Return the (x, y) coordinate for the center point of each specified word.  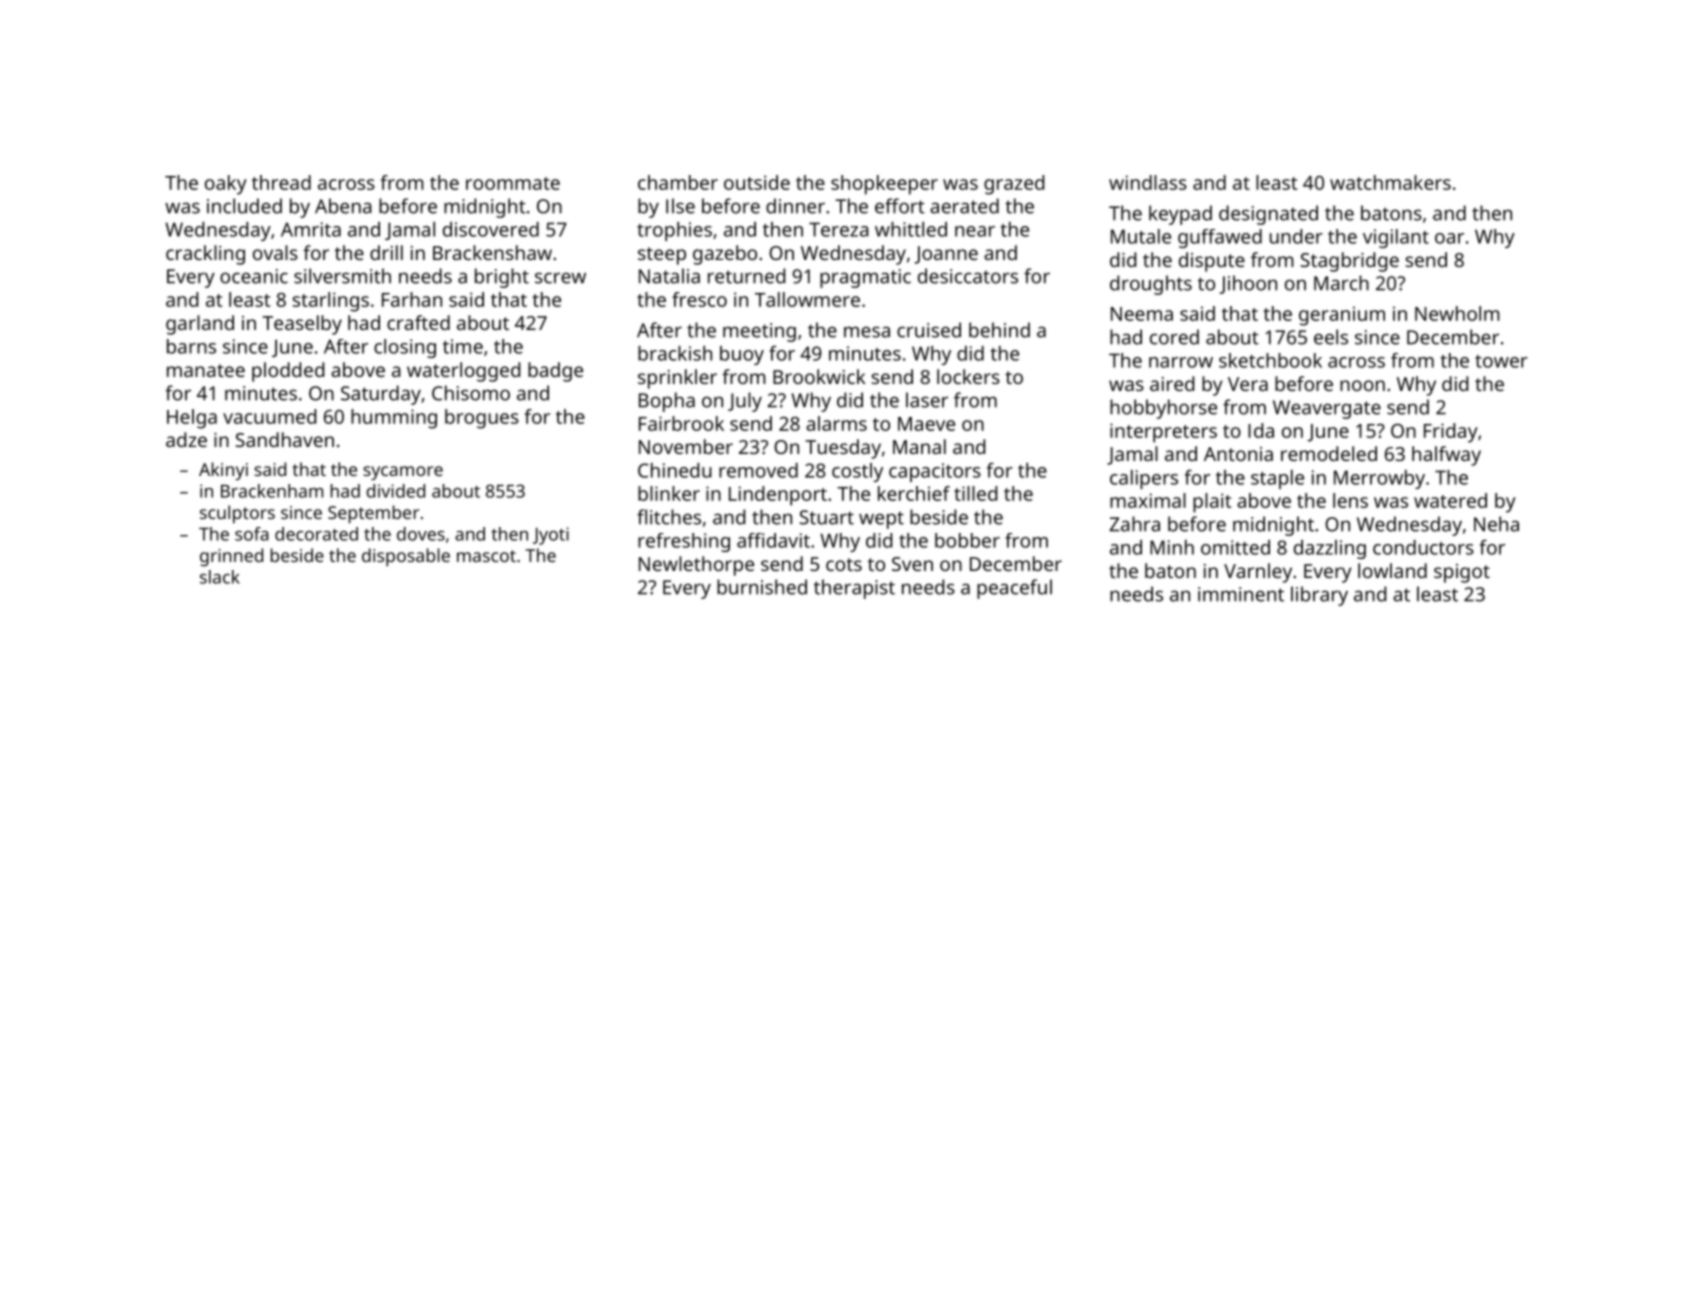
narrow (1181, 362)
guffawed (1220, 238)
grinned (231, 557)
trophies (674, 231)
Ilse (680, 206)
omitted (1235, 547)
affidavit (773, 540)
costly (857, 472)
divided (396, 491)
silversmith (342, 276)
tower (1501, 361)
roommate (513, 183)
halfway (1446, 456)
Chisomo (471, 393)
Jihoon (1248, 284)
